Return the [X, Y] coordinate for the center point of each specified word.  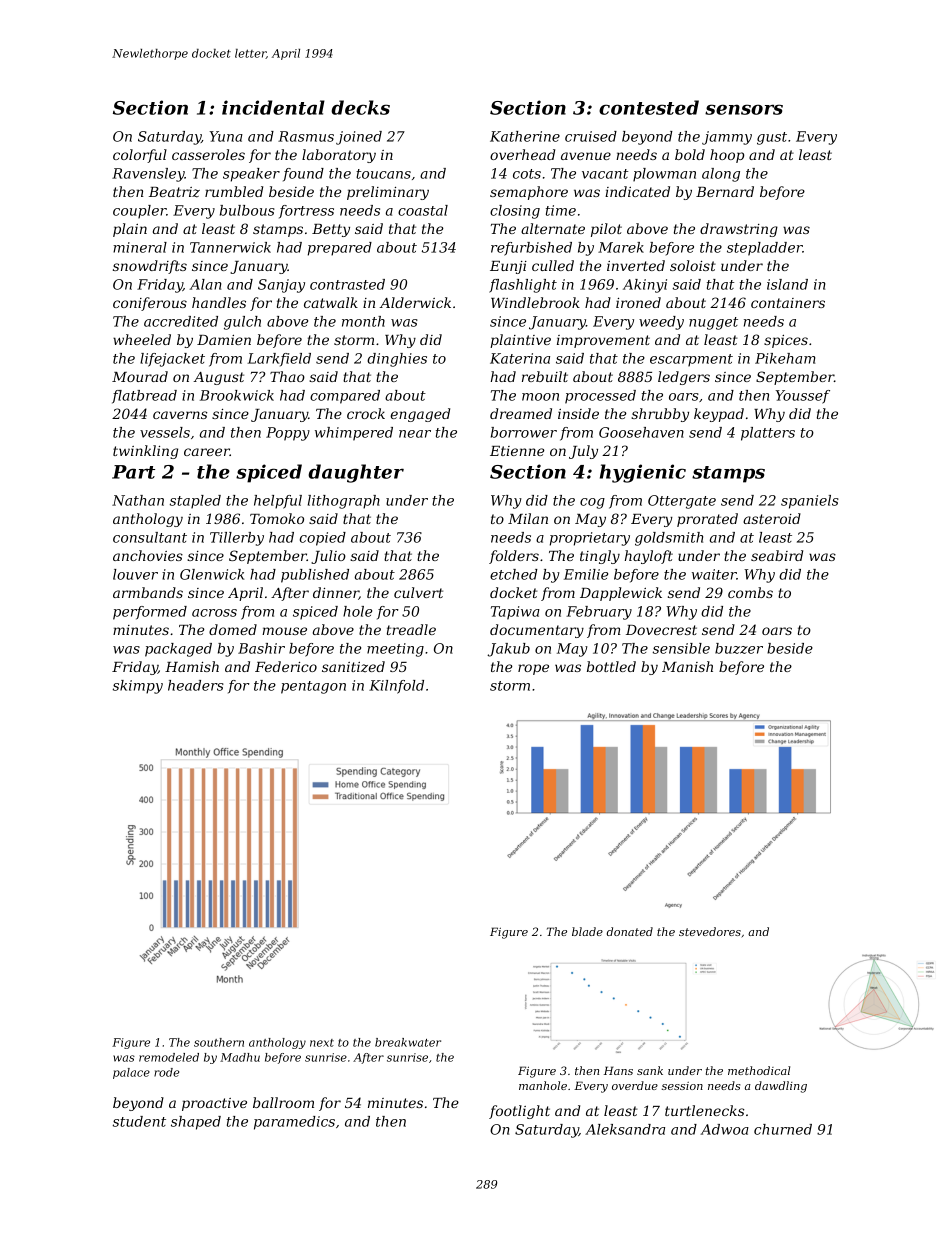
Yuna [226, 136]
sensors [744, 109]
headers [196, 685]
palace [131, 1073]
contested [649, 107]
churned [783, 1129]
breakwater [408, 1042]
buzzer [739, 648]
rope [533, 669]
